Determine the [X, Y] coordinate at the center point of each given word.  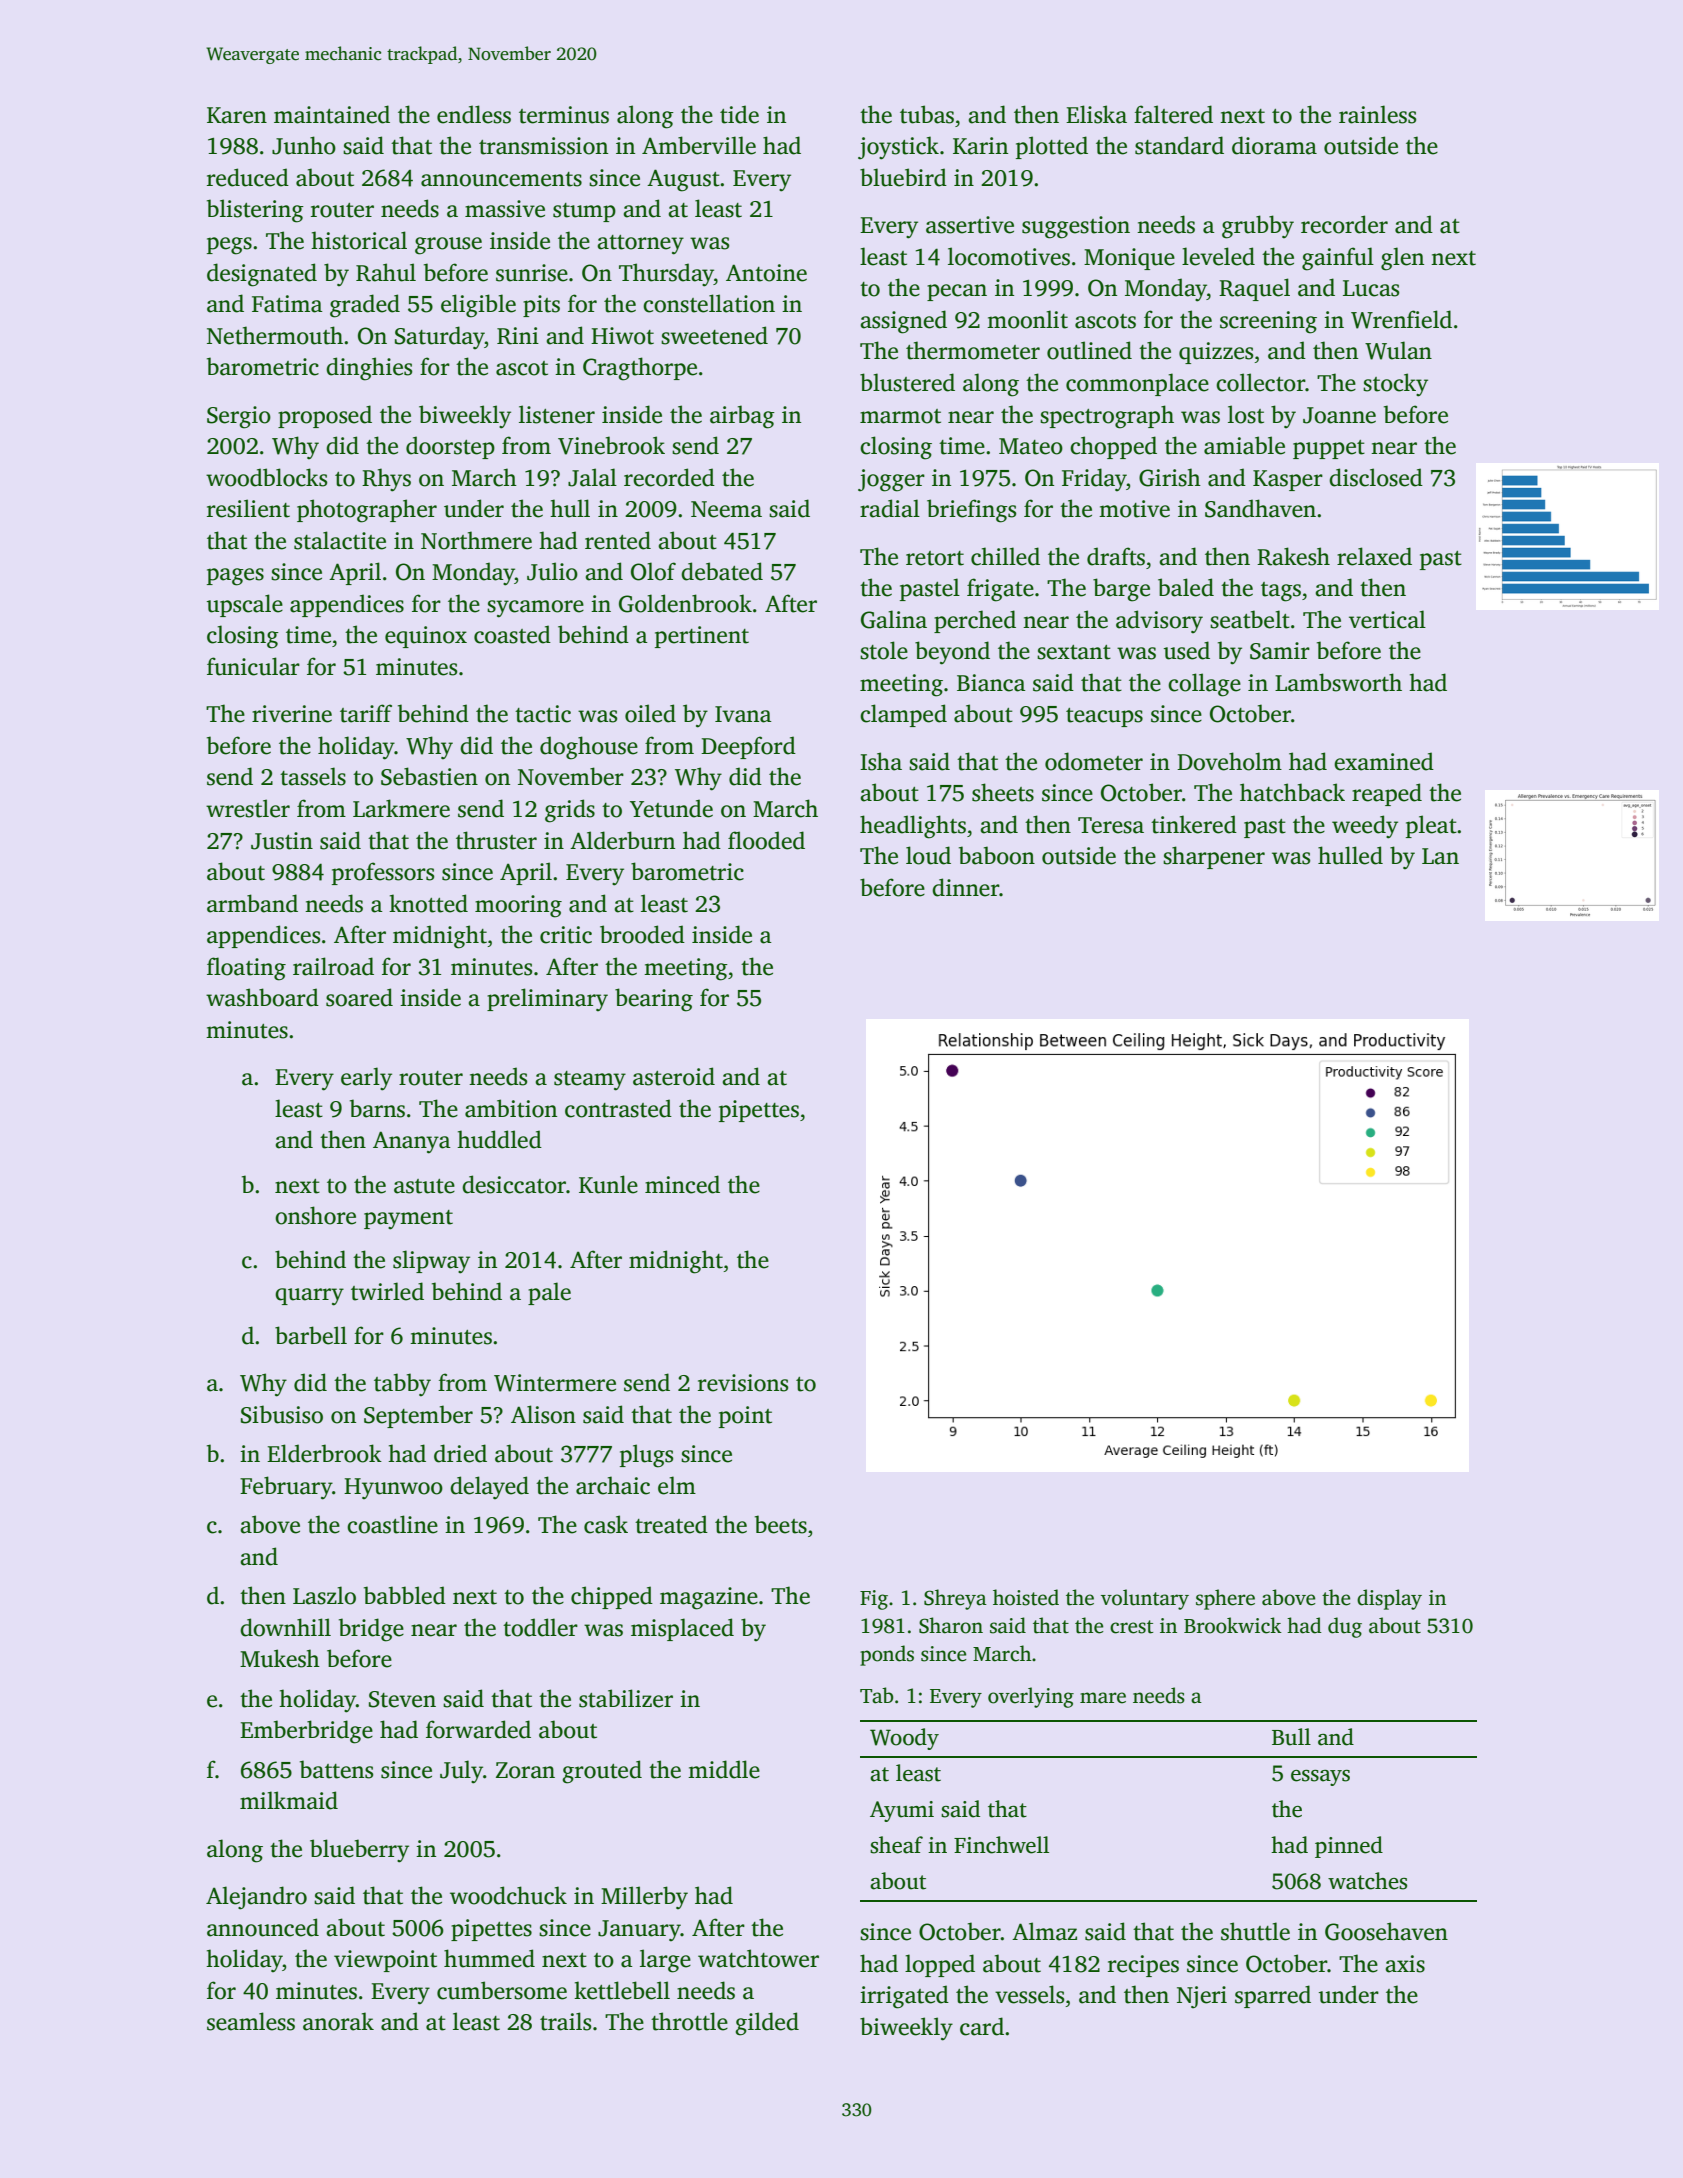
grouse [448, 246]
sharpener [1214, 857]
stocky [1395, 385]
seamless [251, 2021]
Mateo [1031, 446]
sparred [1273, 1996]
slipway [431, 1262]
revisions [743, 1383]
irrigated [904, 1997]
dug [1345, 1627]
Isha [881, 761]
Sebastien [429, 776]
